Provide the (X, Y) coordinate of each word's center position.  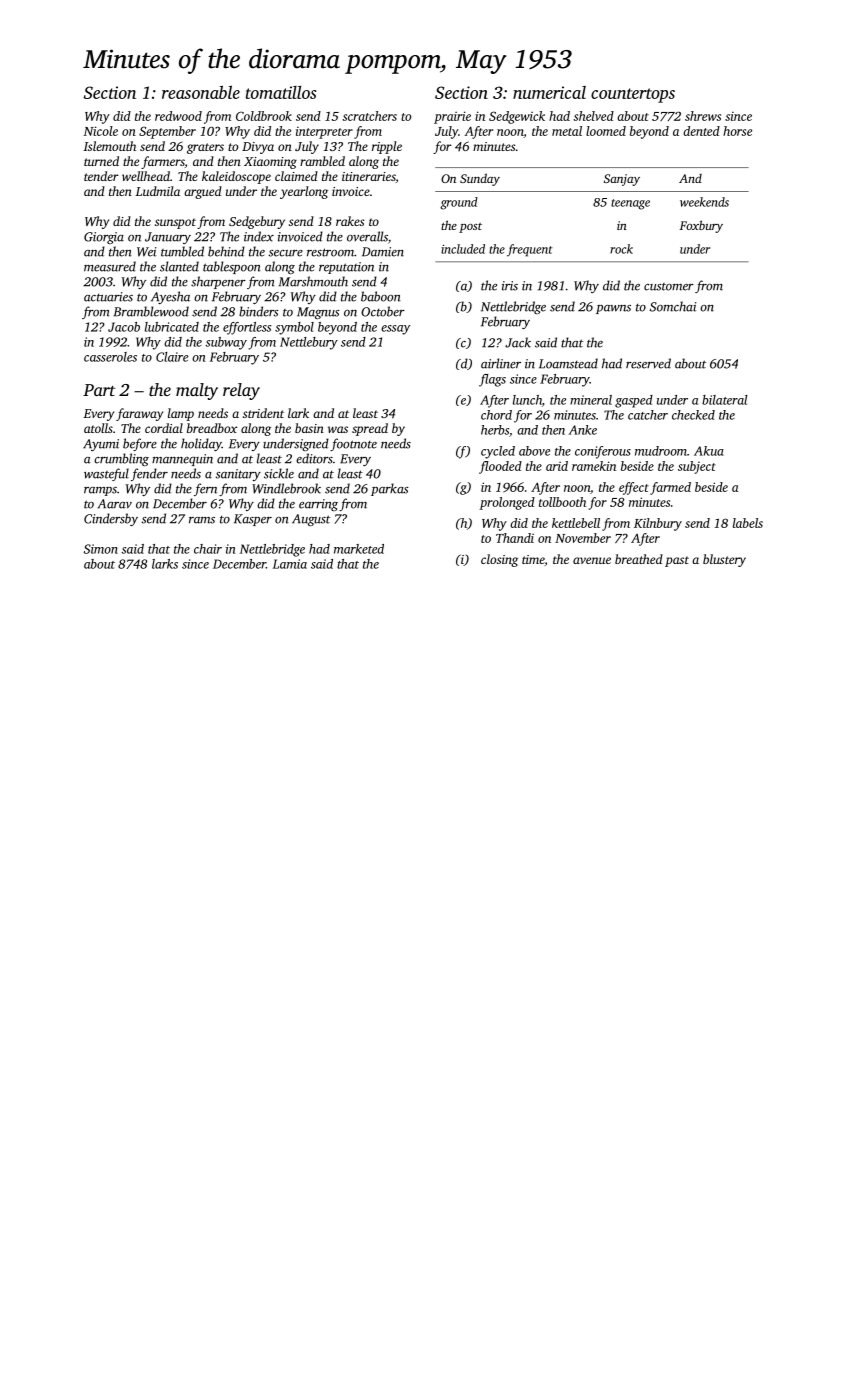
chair (208, 549)
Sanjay (622, 180)
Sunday (480, 179)
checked (693, 415)
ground (459, 203)
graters (205, 148)
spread (370, 429)
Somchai (673, 306)
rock (621, 249)
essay (395, 330)
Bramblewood (151, 311)
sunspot (175, 223)
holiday (201, 444)
